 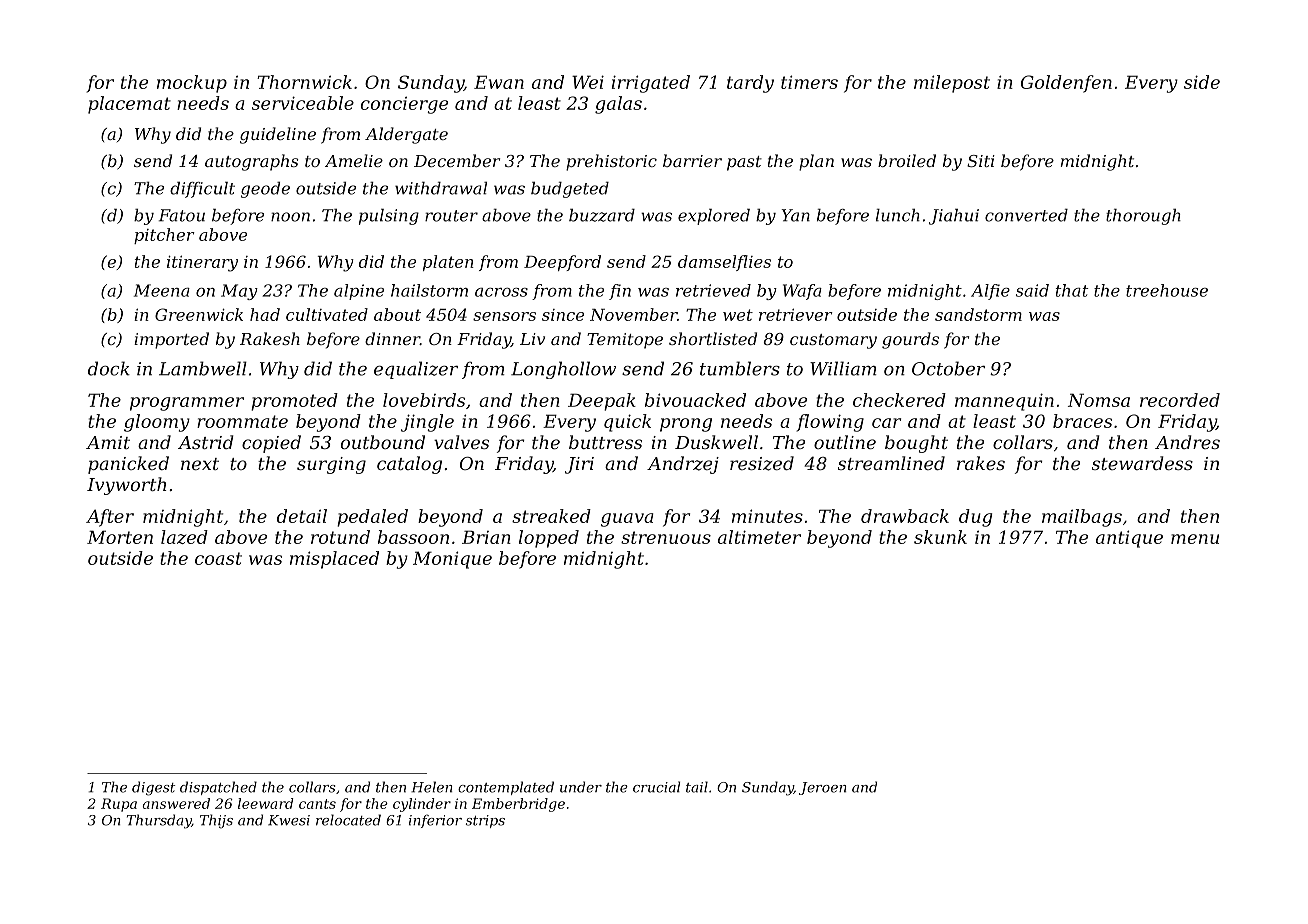 What do you see at coordinates (504, 316) in the page?
I see `sensors` at bounding box center [504, 316].
